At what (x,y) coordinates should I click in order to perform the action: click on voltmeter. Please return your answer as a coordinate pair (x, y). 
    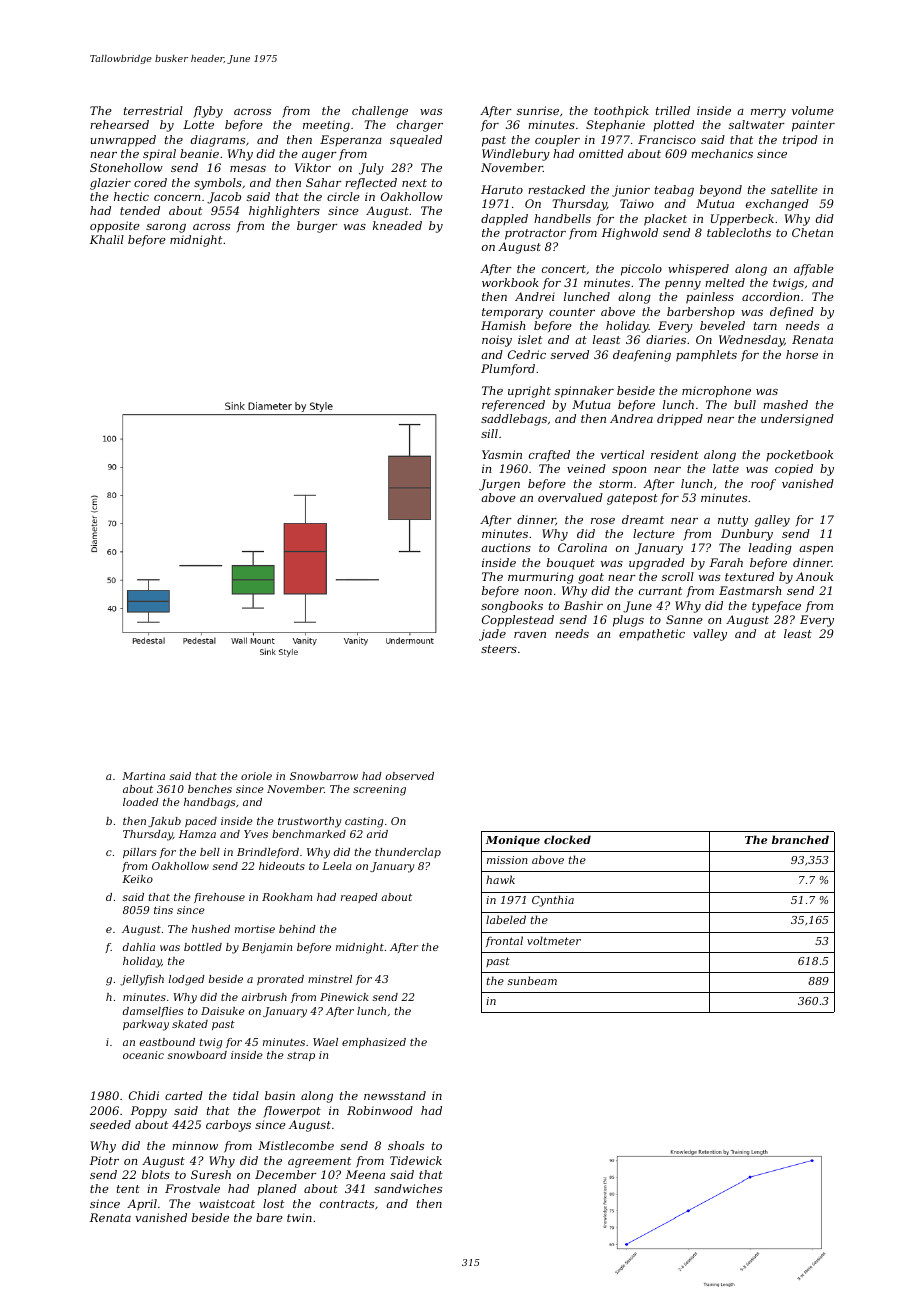
    Looking at the image, I should click on (554, 940).
